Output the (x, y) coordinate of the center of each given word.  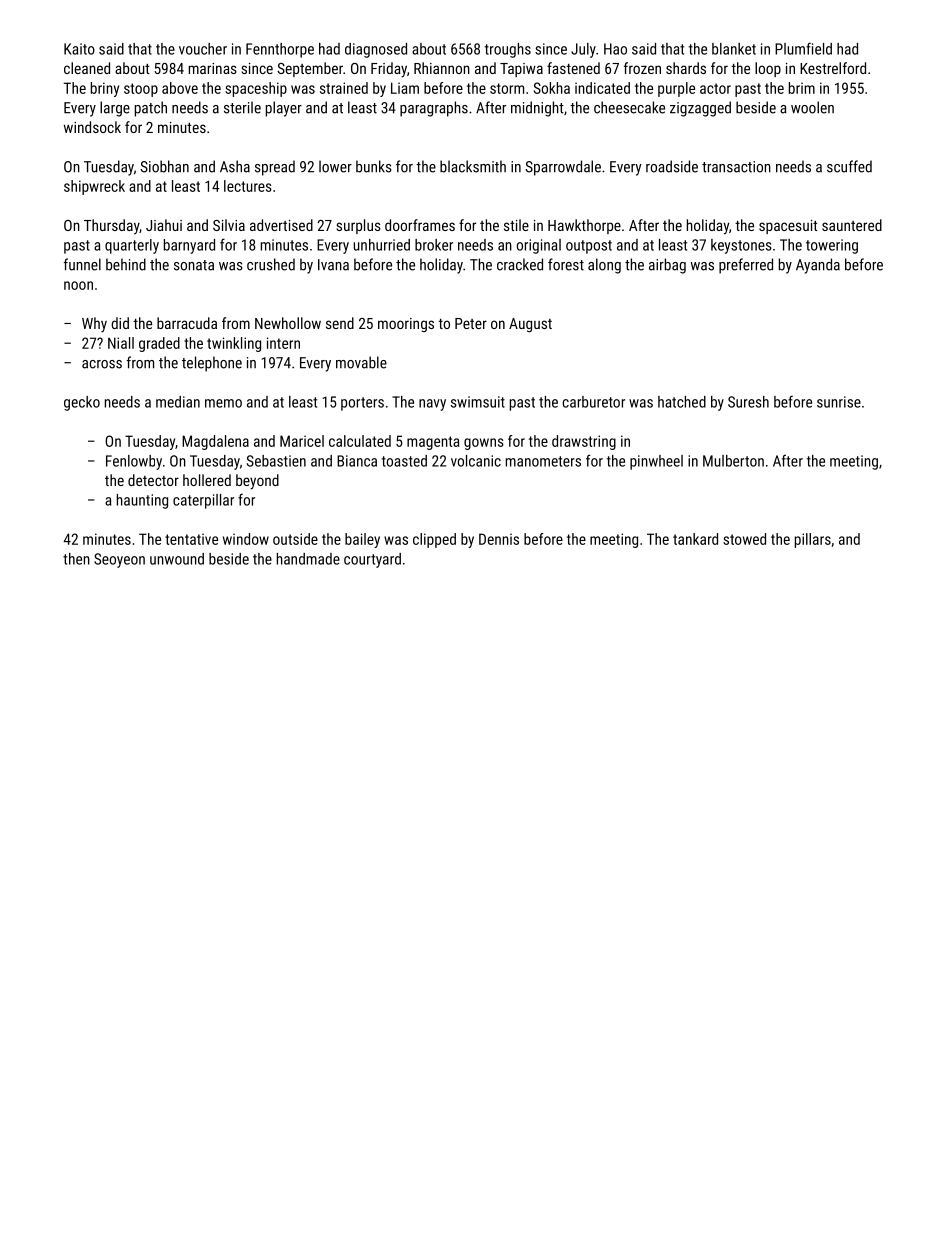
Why (94, 325)
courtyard (372, 560)
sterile (242, 107)
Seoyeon (119, 560)
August (530, 325)
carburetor (593, 402)
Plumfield (803, 48)
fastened (573, 68)
